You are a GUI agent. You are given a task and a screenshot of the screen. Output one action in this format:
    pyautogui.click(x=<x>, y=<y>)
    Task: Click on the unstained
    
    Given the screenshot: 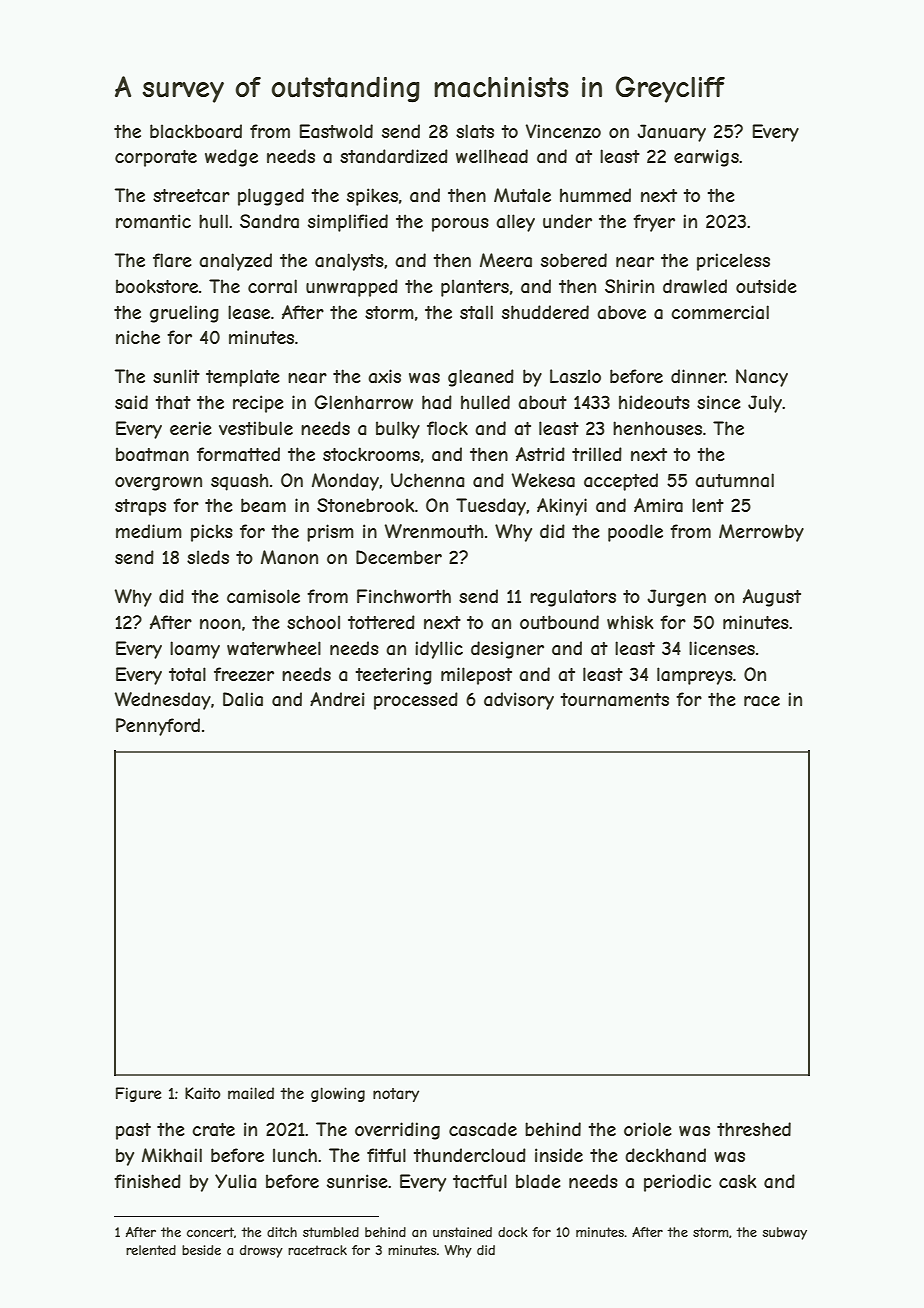 What is the action you would take?
    pyautogui.click(x=462, y=1232)
